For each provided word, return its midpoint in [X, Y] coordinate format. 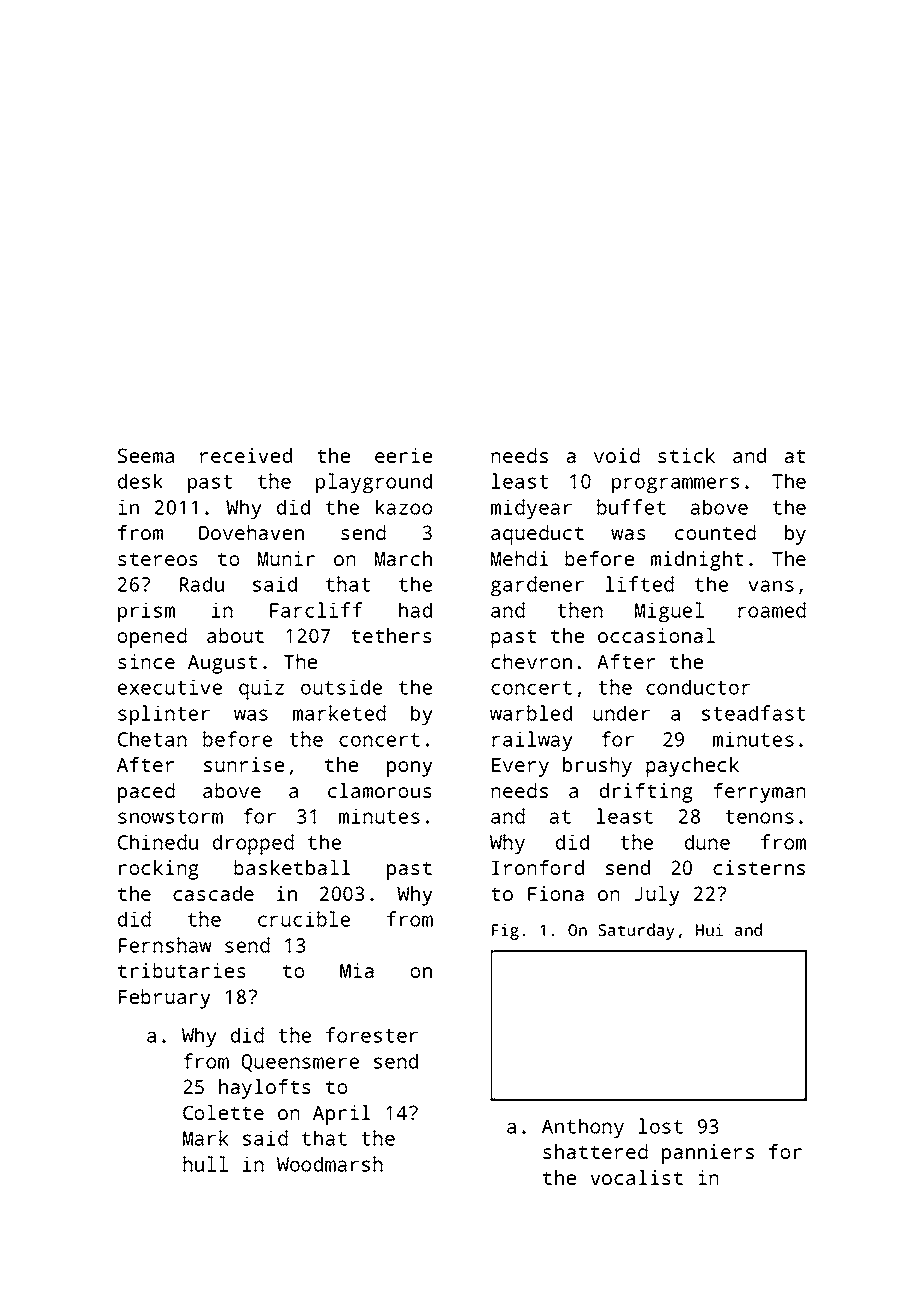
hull [205, 1164]
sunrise [244, 764]
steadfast [753, 713]
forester [372, 1035]
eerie [403, 455]
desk [140, 481]
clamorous [380, 790]
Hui [709, 929]
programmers [675, 485]
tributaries [182, 970]
